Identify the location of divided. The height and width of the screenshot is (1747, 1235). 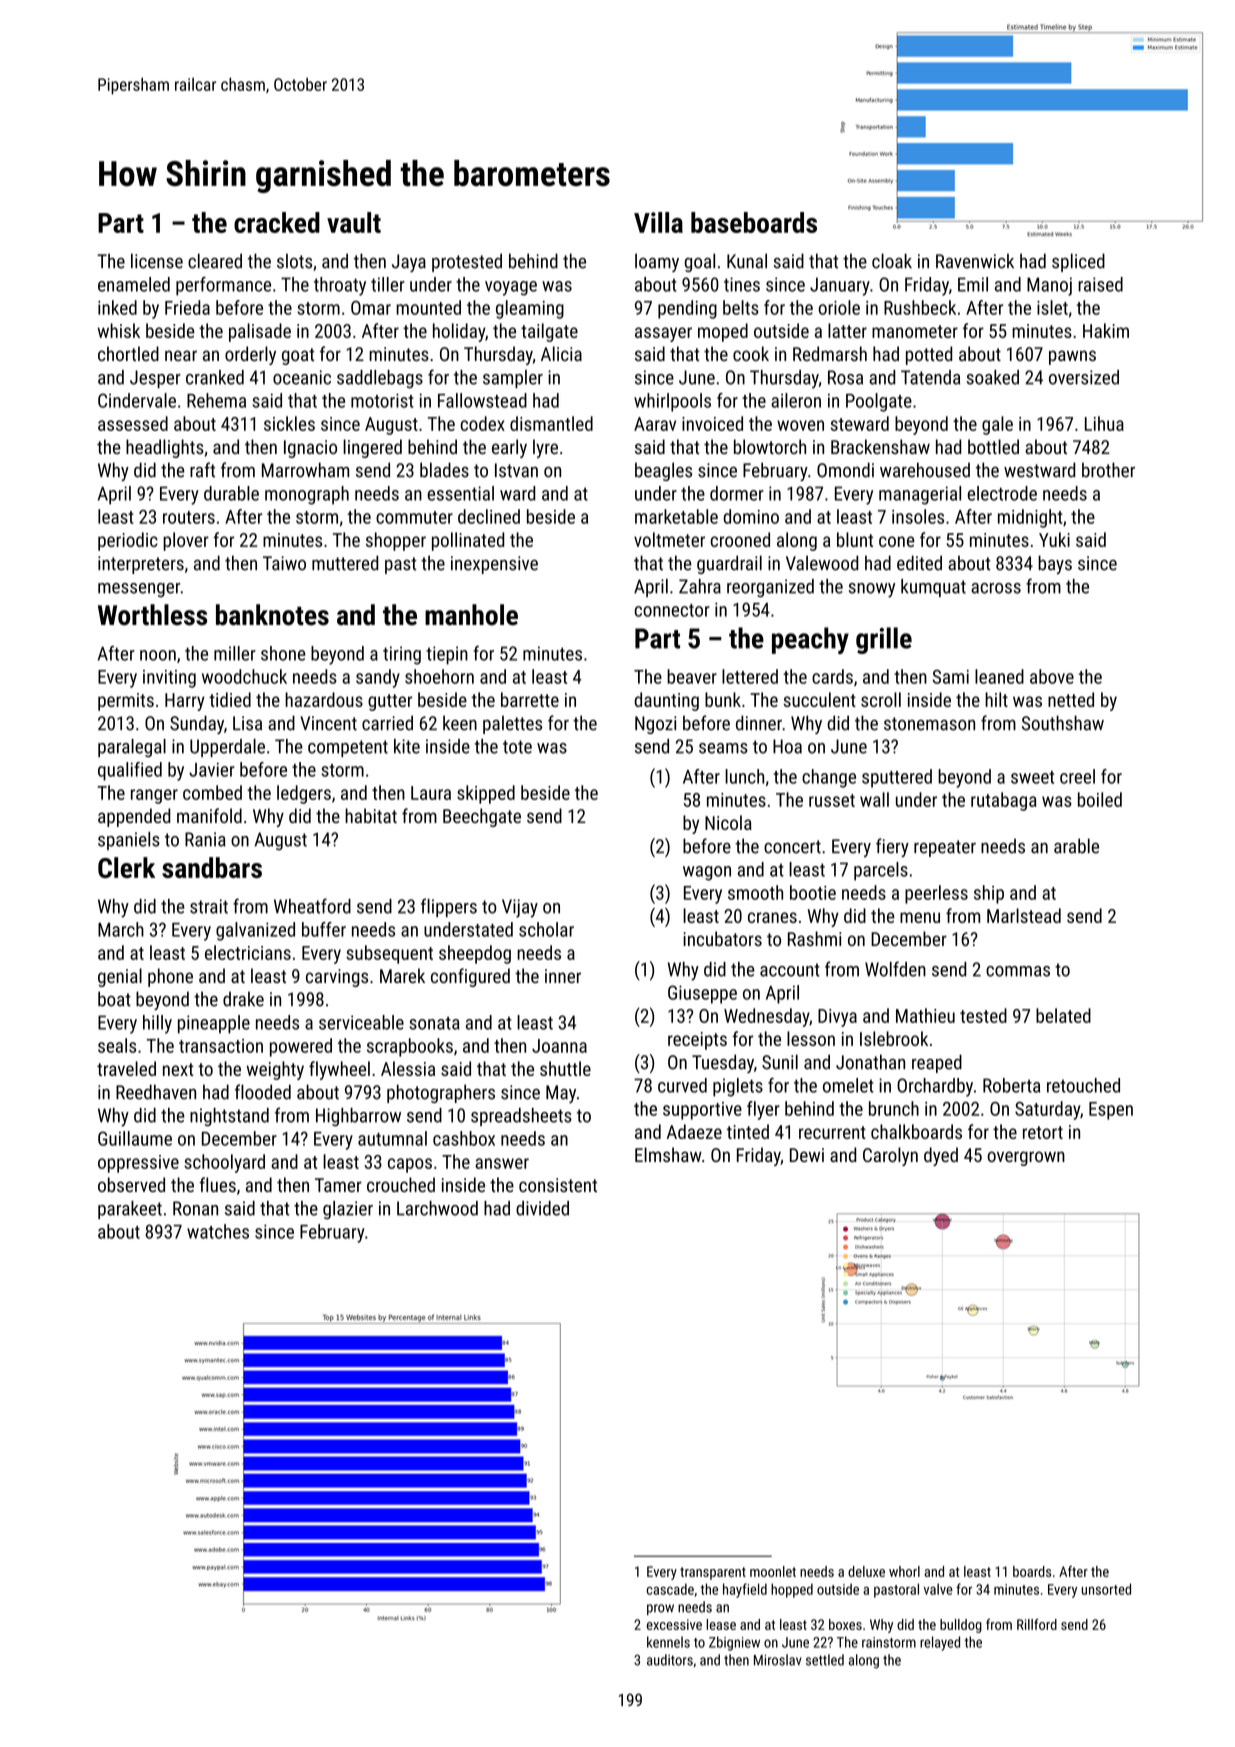
(542, 1208).
